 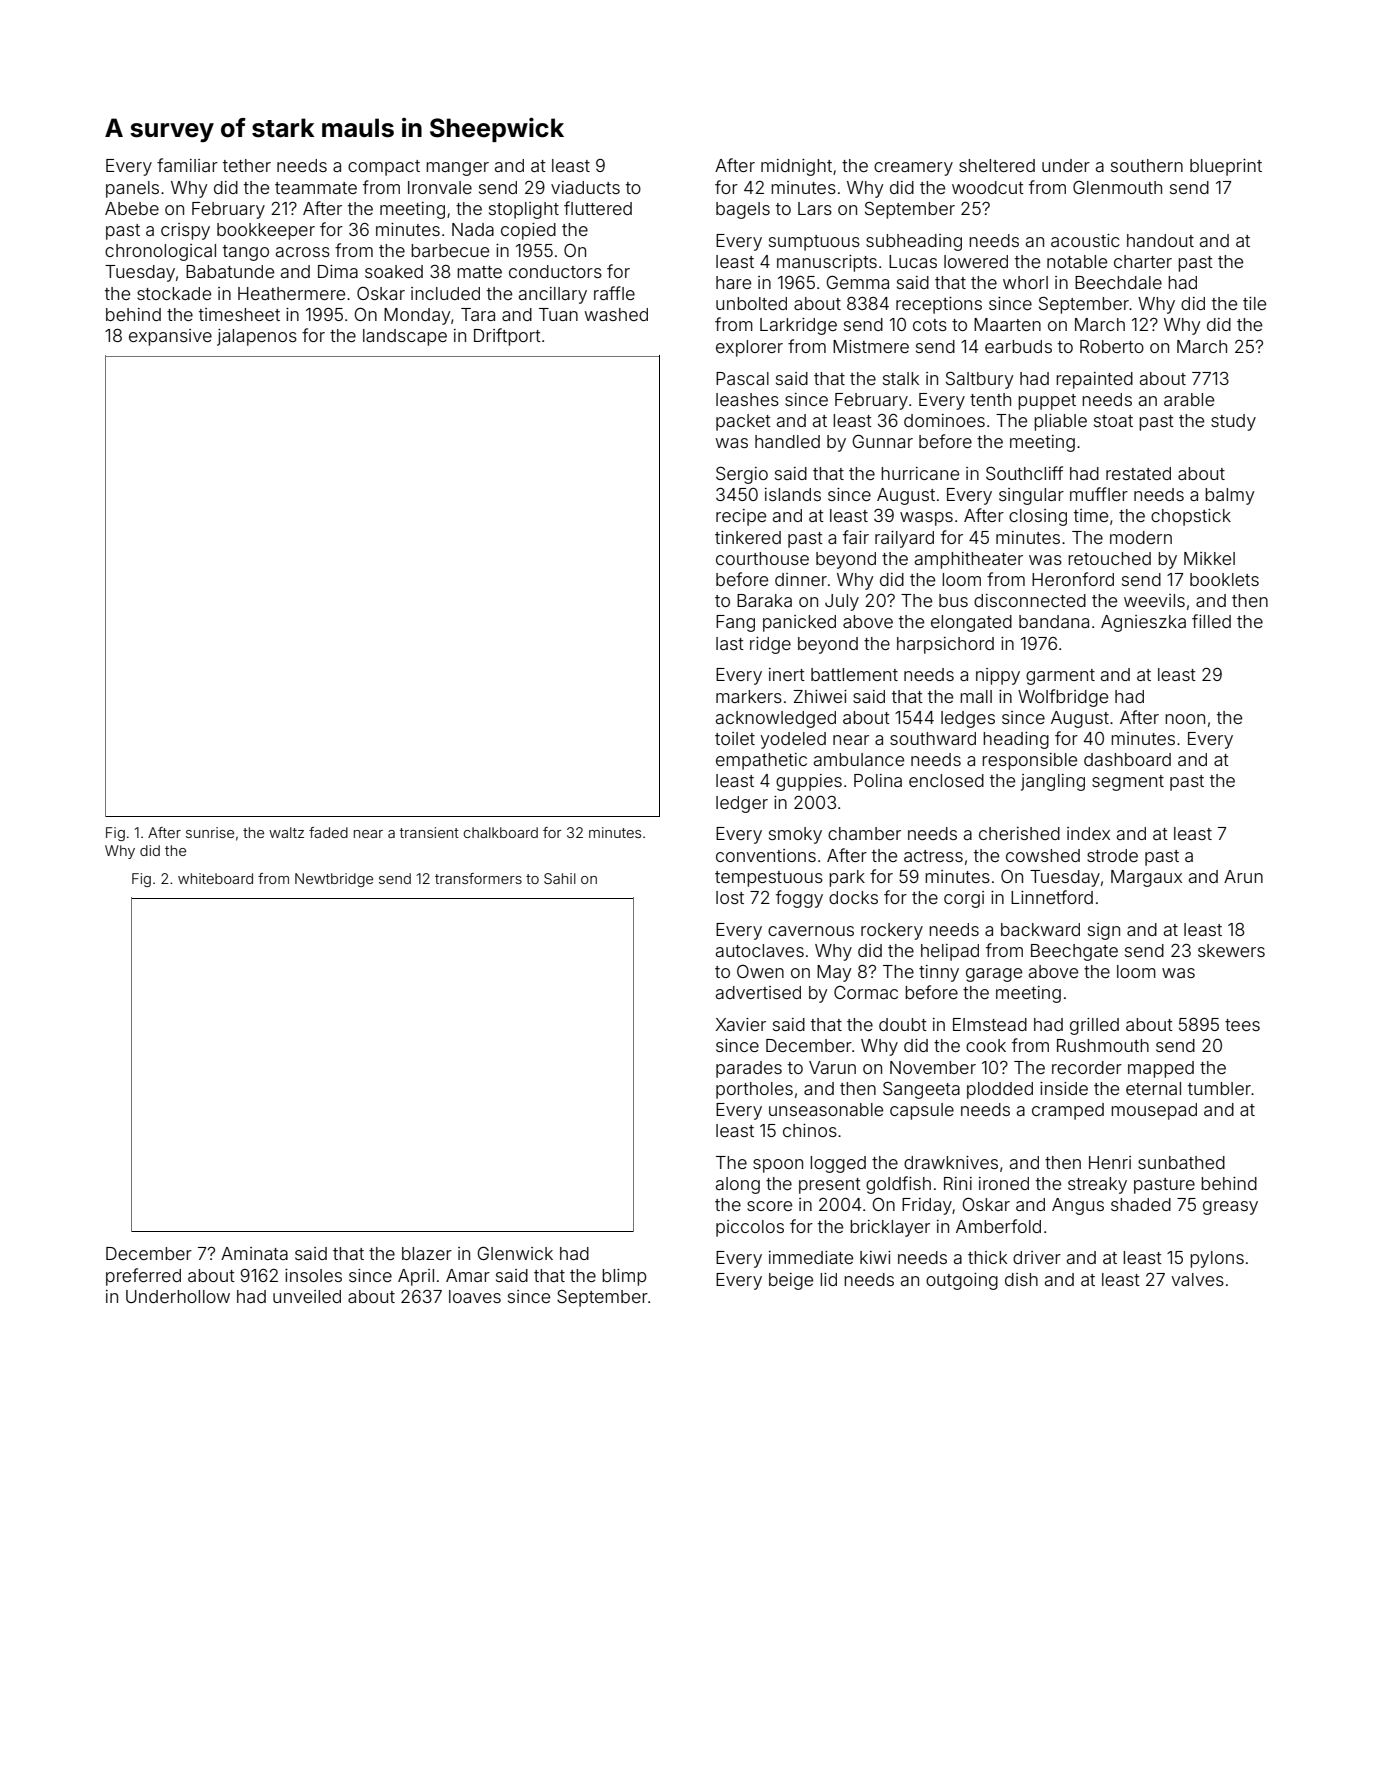 I want to click on tether, so click(x=247, y=165).
